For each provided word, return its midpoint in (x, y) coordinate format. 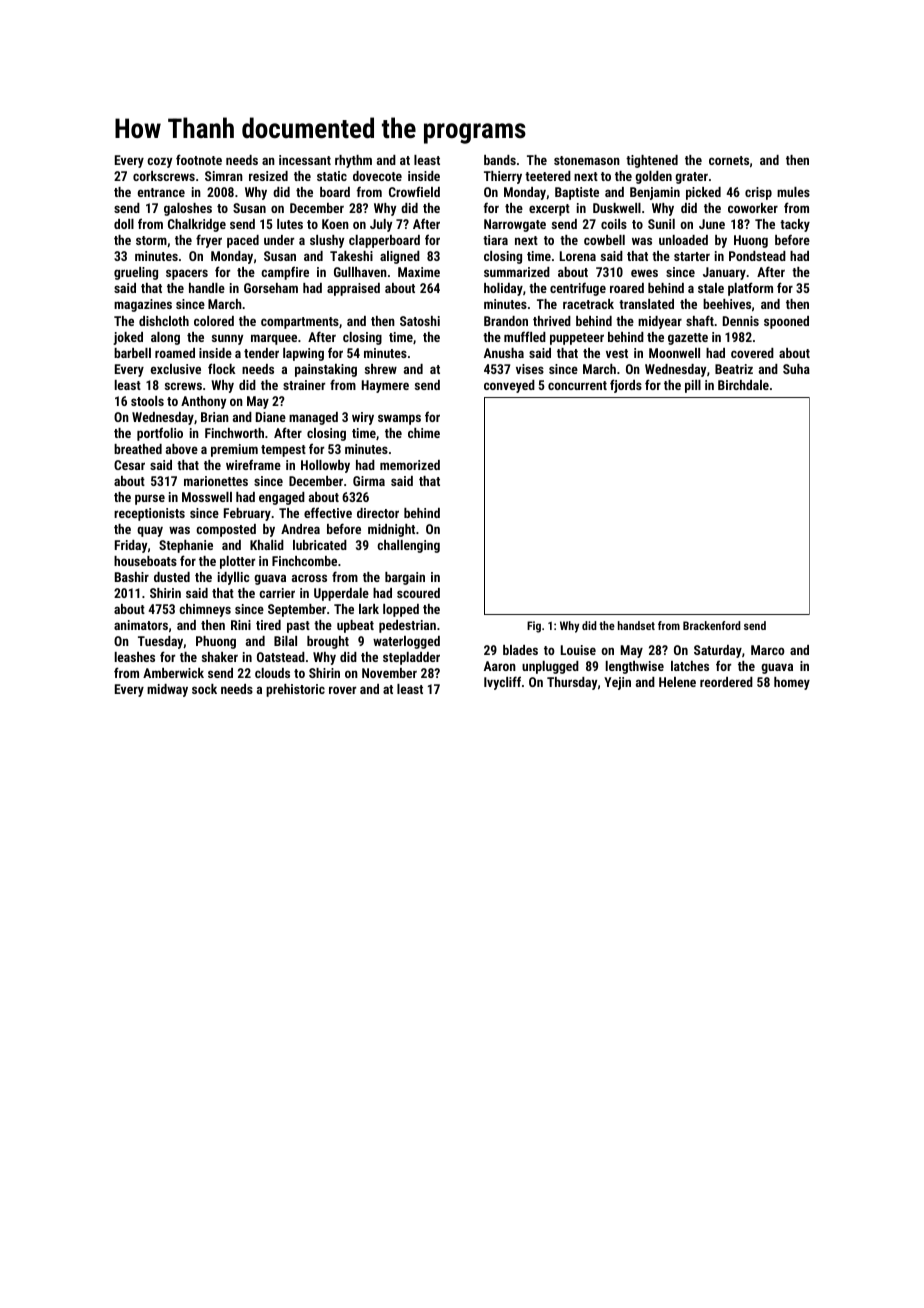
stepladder (411, 658)
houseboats (145, 561)
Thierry (503, 177)
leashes (135, 657)
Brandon (506, 321)
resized (268, 176)
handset (636, 625)
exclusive (176, 369)
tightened (652, 161)
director (378, 513)
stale (711, 288)
